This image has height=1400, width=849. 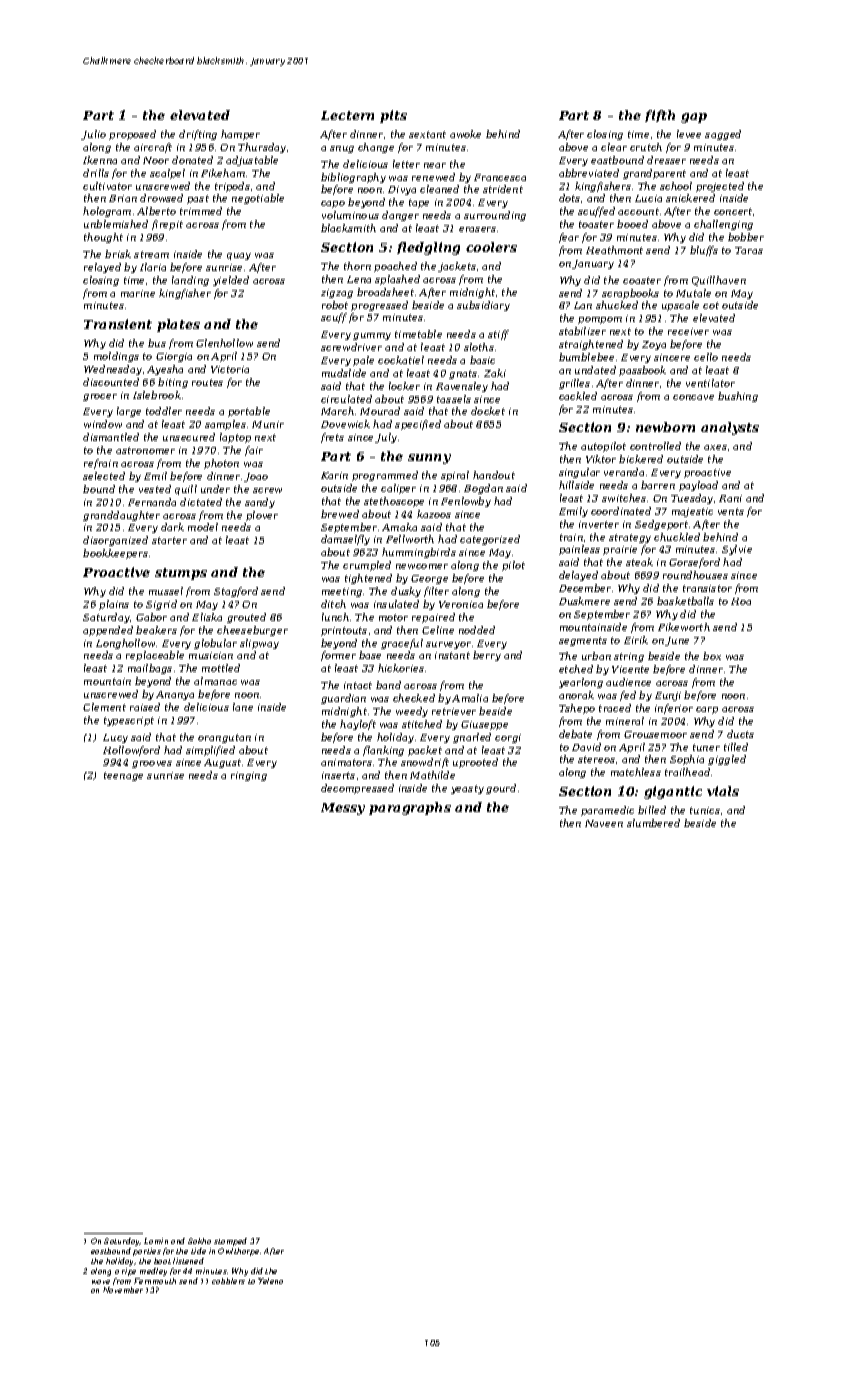 I want to click on cobblers, so click(x=228, y=1281).
